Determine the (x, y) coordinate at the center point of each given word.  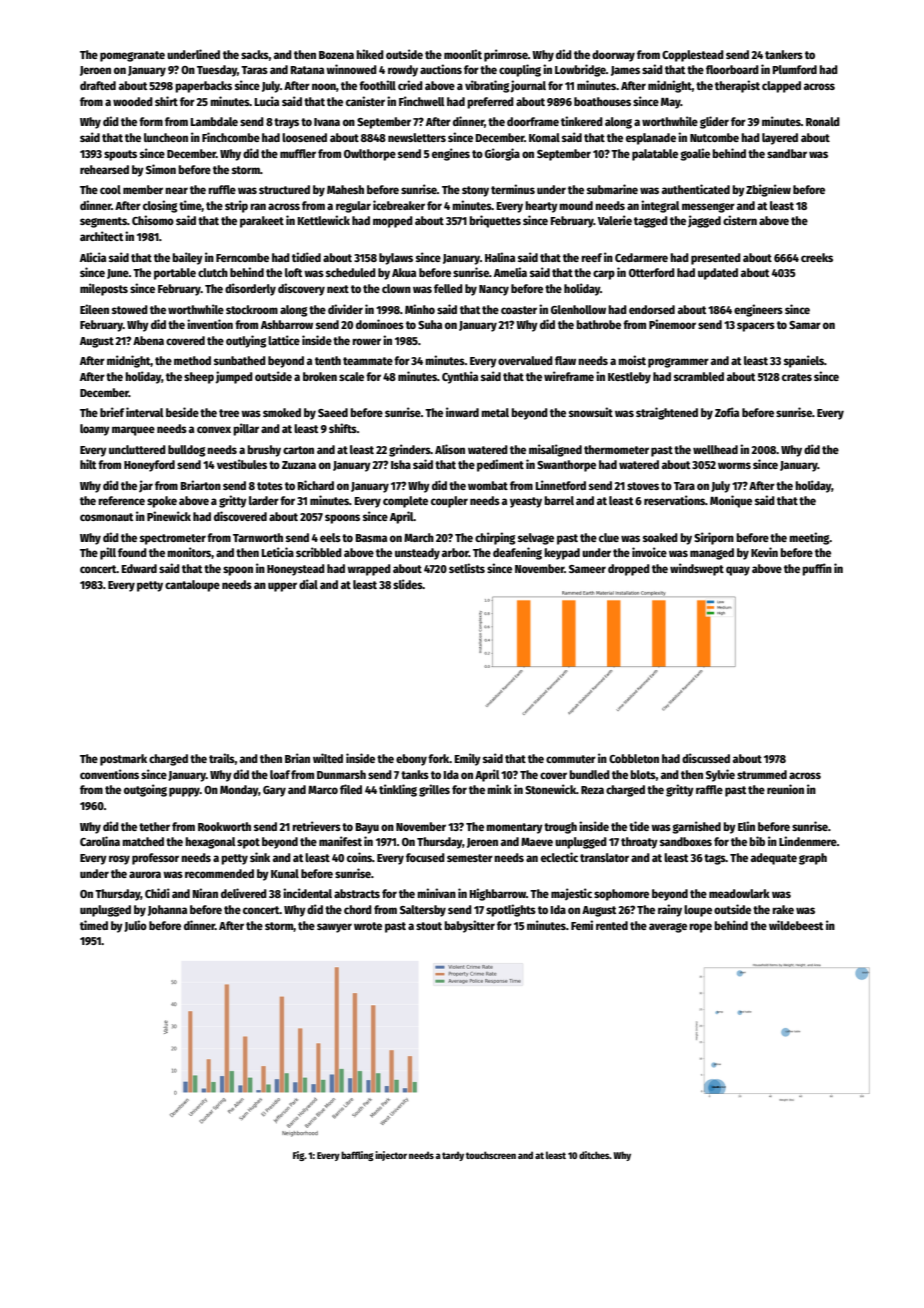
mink (499, 789)
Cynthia (460, 377)
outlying (246, 341)
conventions (109, 774)
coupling (520, 70)
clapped (781, 87)
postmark (123, 760)
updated (718, 274)
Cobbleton (634, 758)
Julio (135, 926)
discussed (706, 758)
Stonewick (550, 789)
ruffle (222, 189)
